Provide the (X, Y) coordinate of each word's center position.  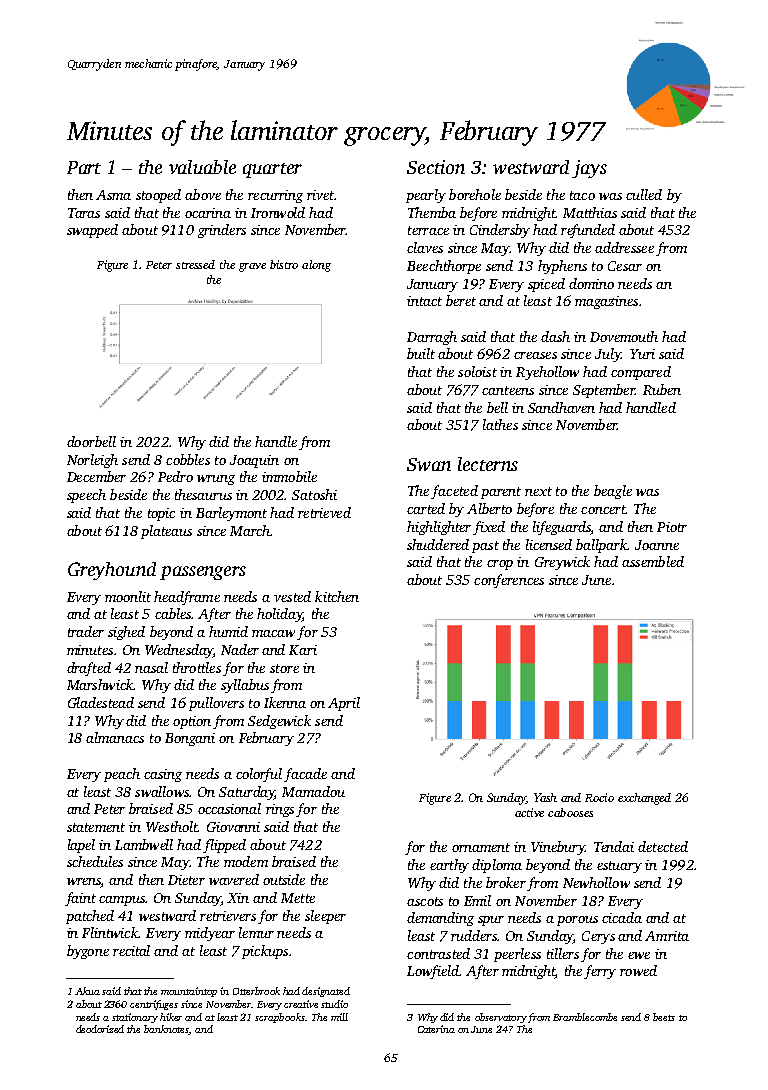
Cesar (625, 266)
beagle (613, 492)
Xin (238, 898)
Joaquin (254, 461)
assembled (653, 561)
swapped (92, 231)
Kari (303, 650)
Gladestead (101, 702)
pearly (426, 196)
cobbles (188, 459)
